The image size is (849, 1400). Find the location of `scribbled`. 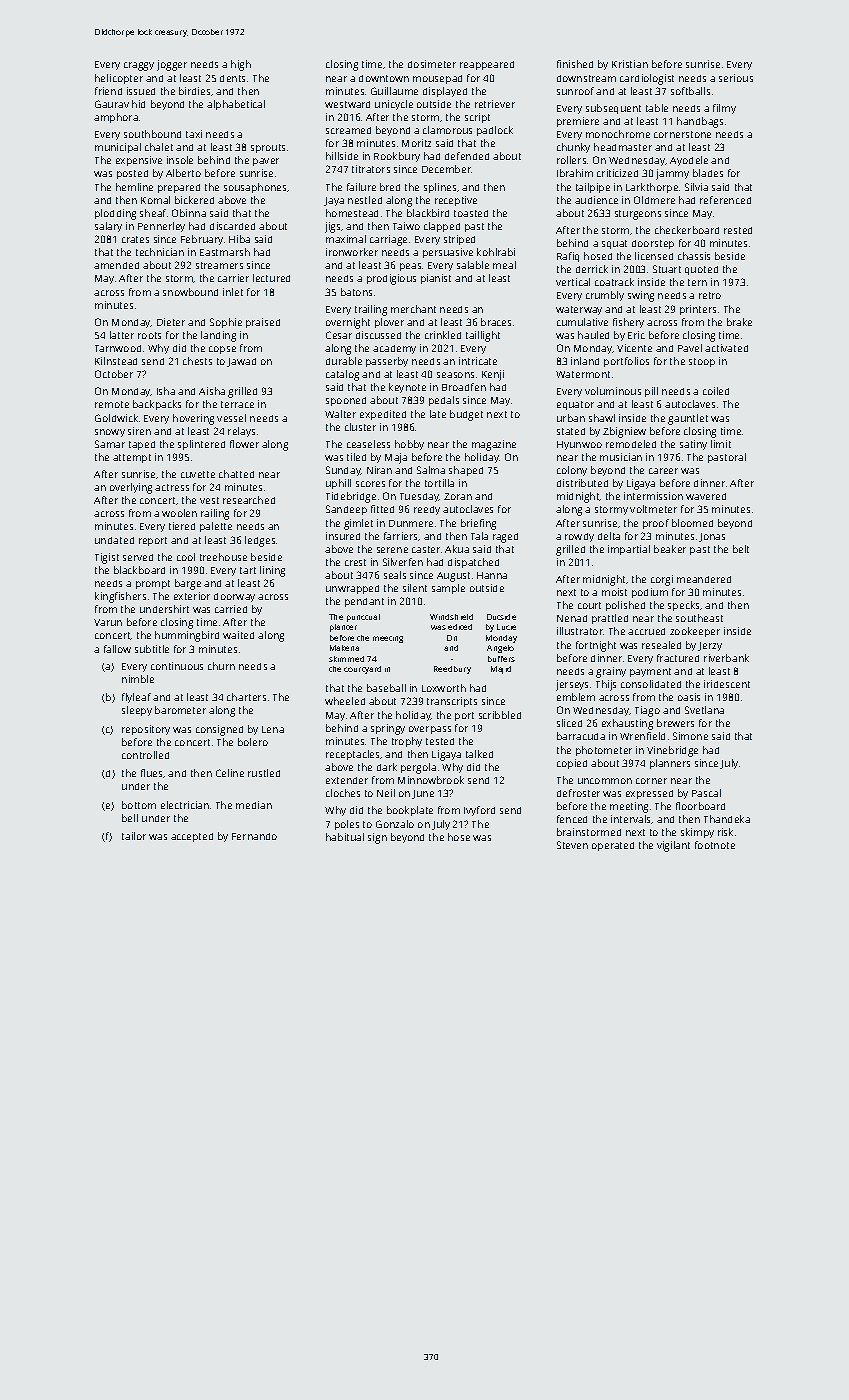

scribbled is located at coordinates (500, 715).
